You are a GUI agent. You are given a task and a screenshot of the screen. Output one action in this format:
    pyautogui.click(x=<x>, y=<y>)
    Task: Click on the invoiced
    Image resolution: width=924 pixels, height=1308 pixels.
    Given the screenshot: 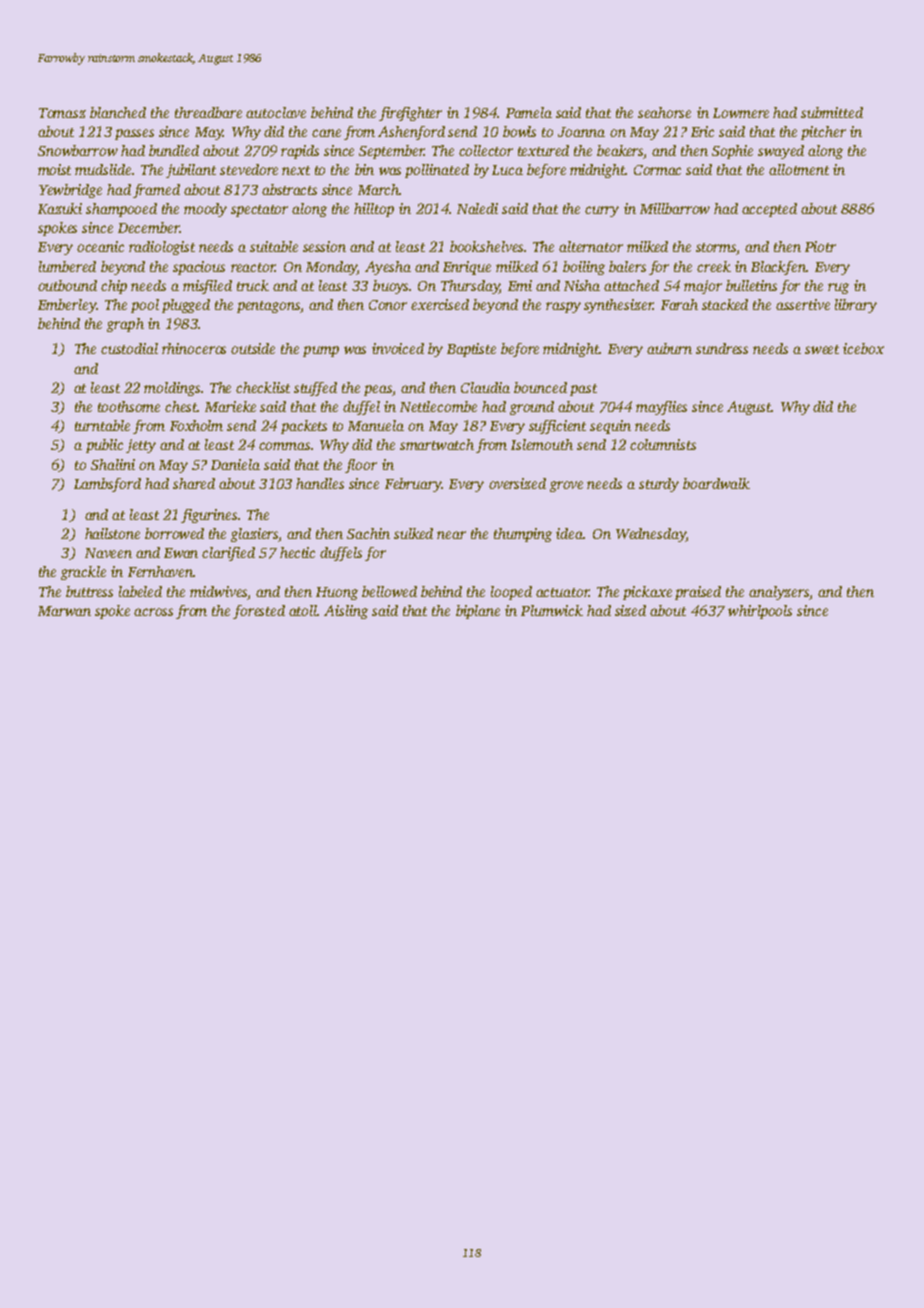 What is the action you would take?
    pyautogui.click(x=398, y=348)
